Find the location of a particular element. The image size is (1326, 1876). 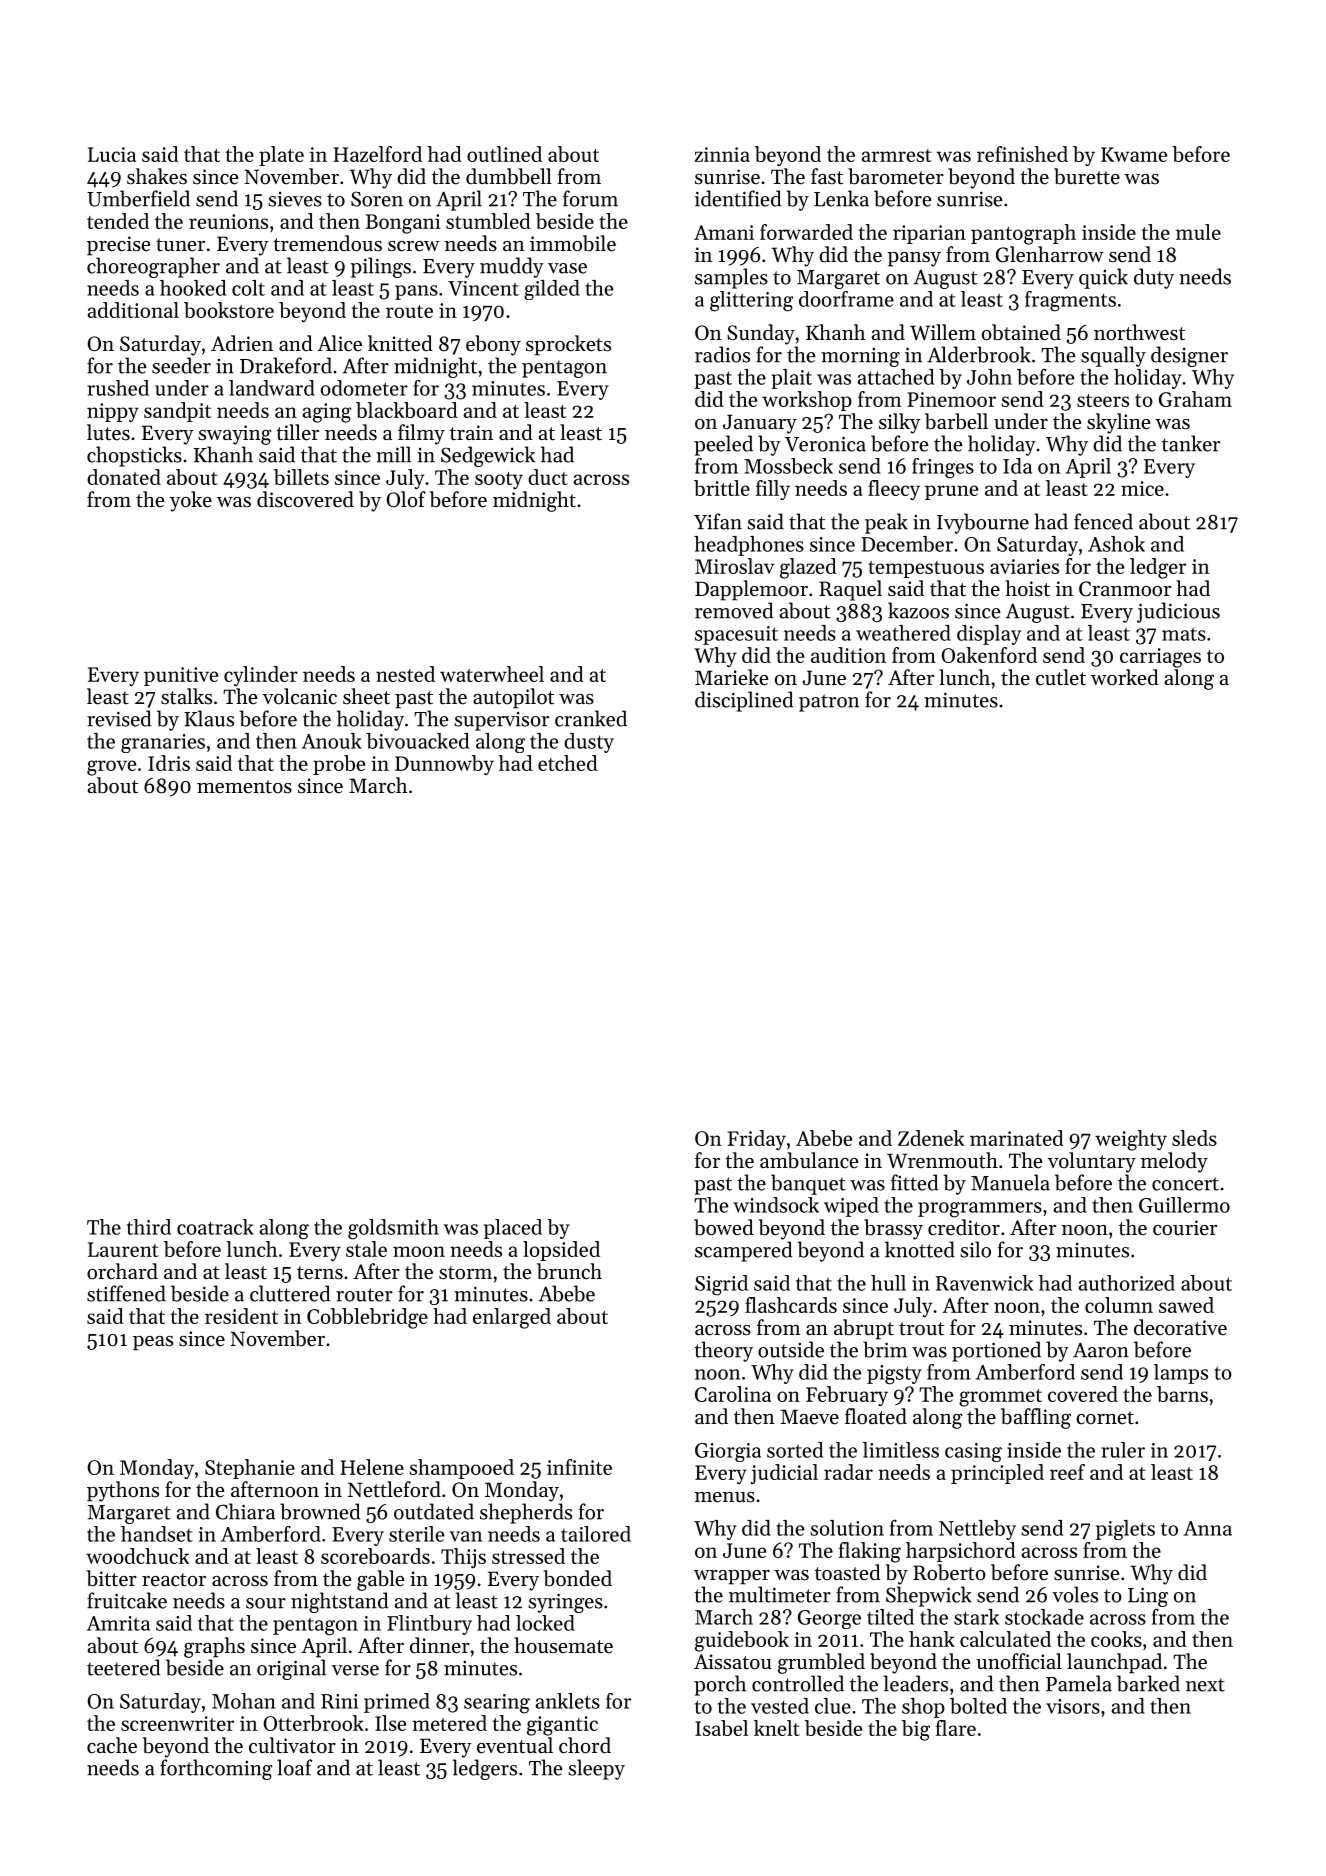

Sigrid is located at coordinates (721, 1285).
